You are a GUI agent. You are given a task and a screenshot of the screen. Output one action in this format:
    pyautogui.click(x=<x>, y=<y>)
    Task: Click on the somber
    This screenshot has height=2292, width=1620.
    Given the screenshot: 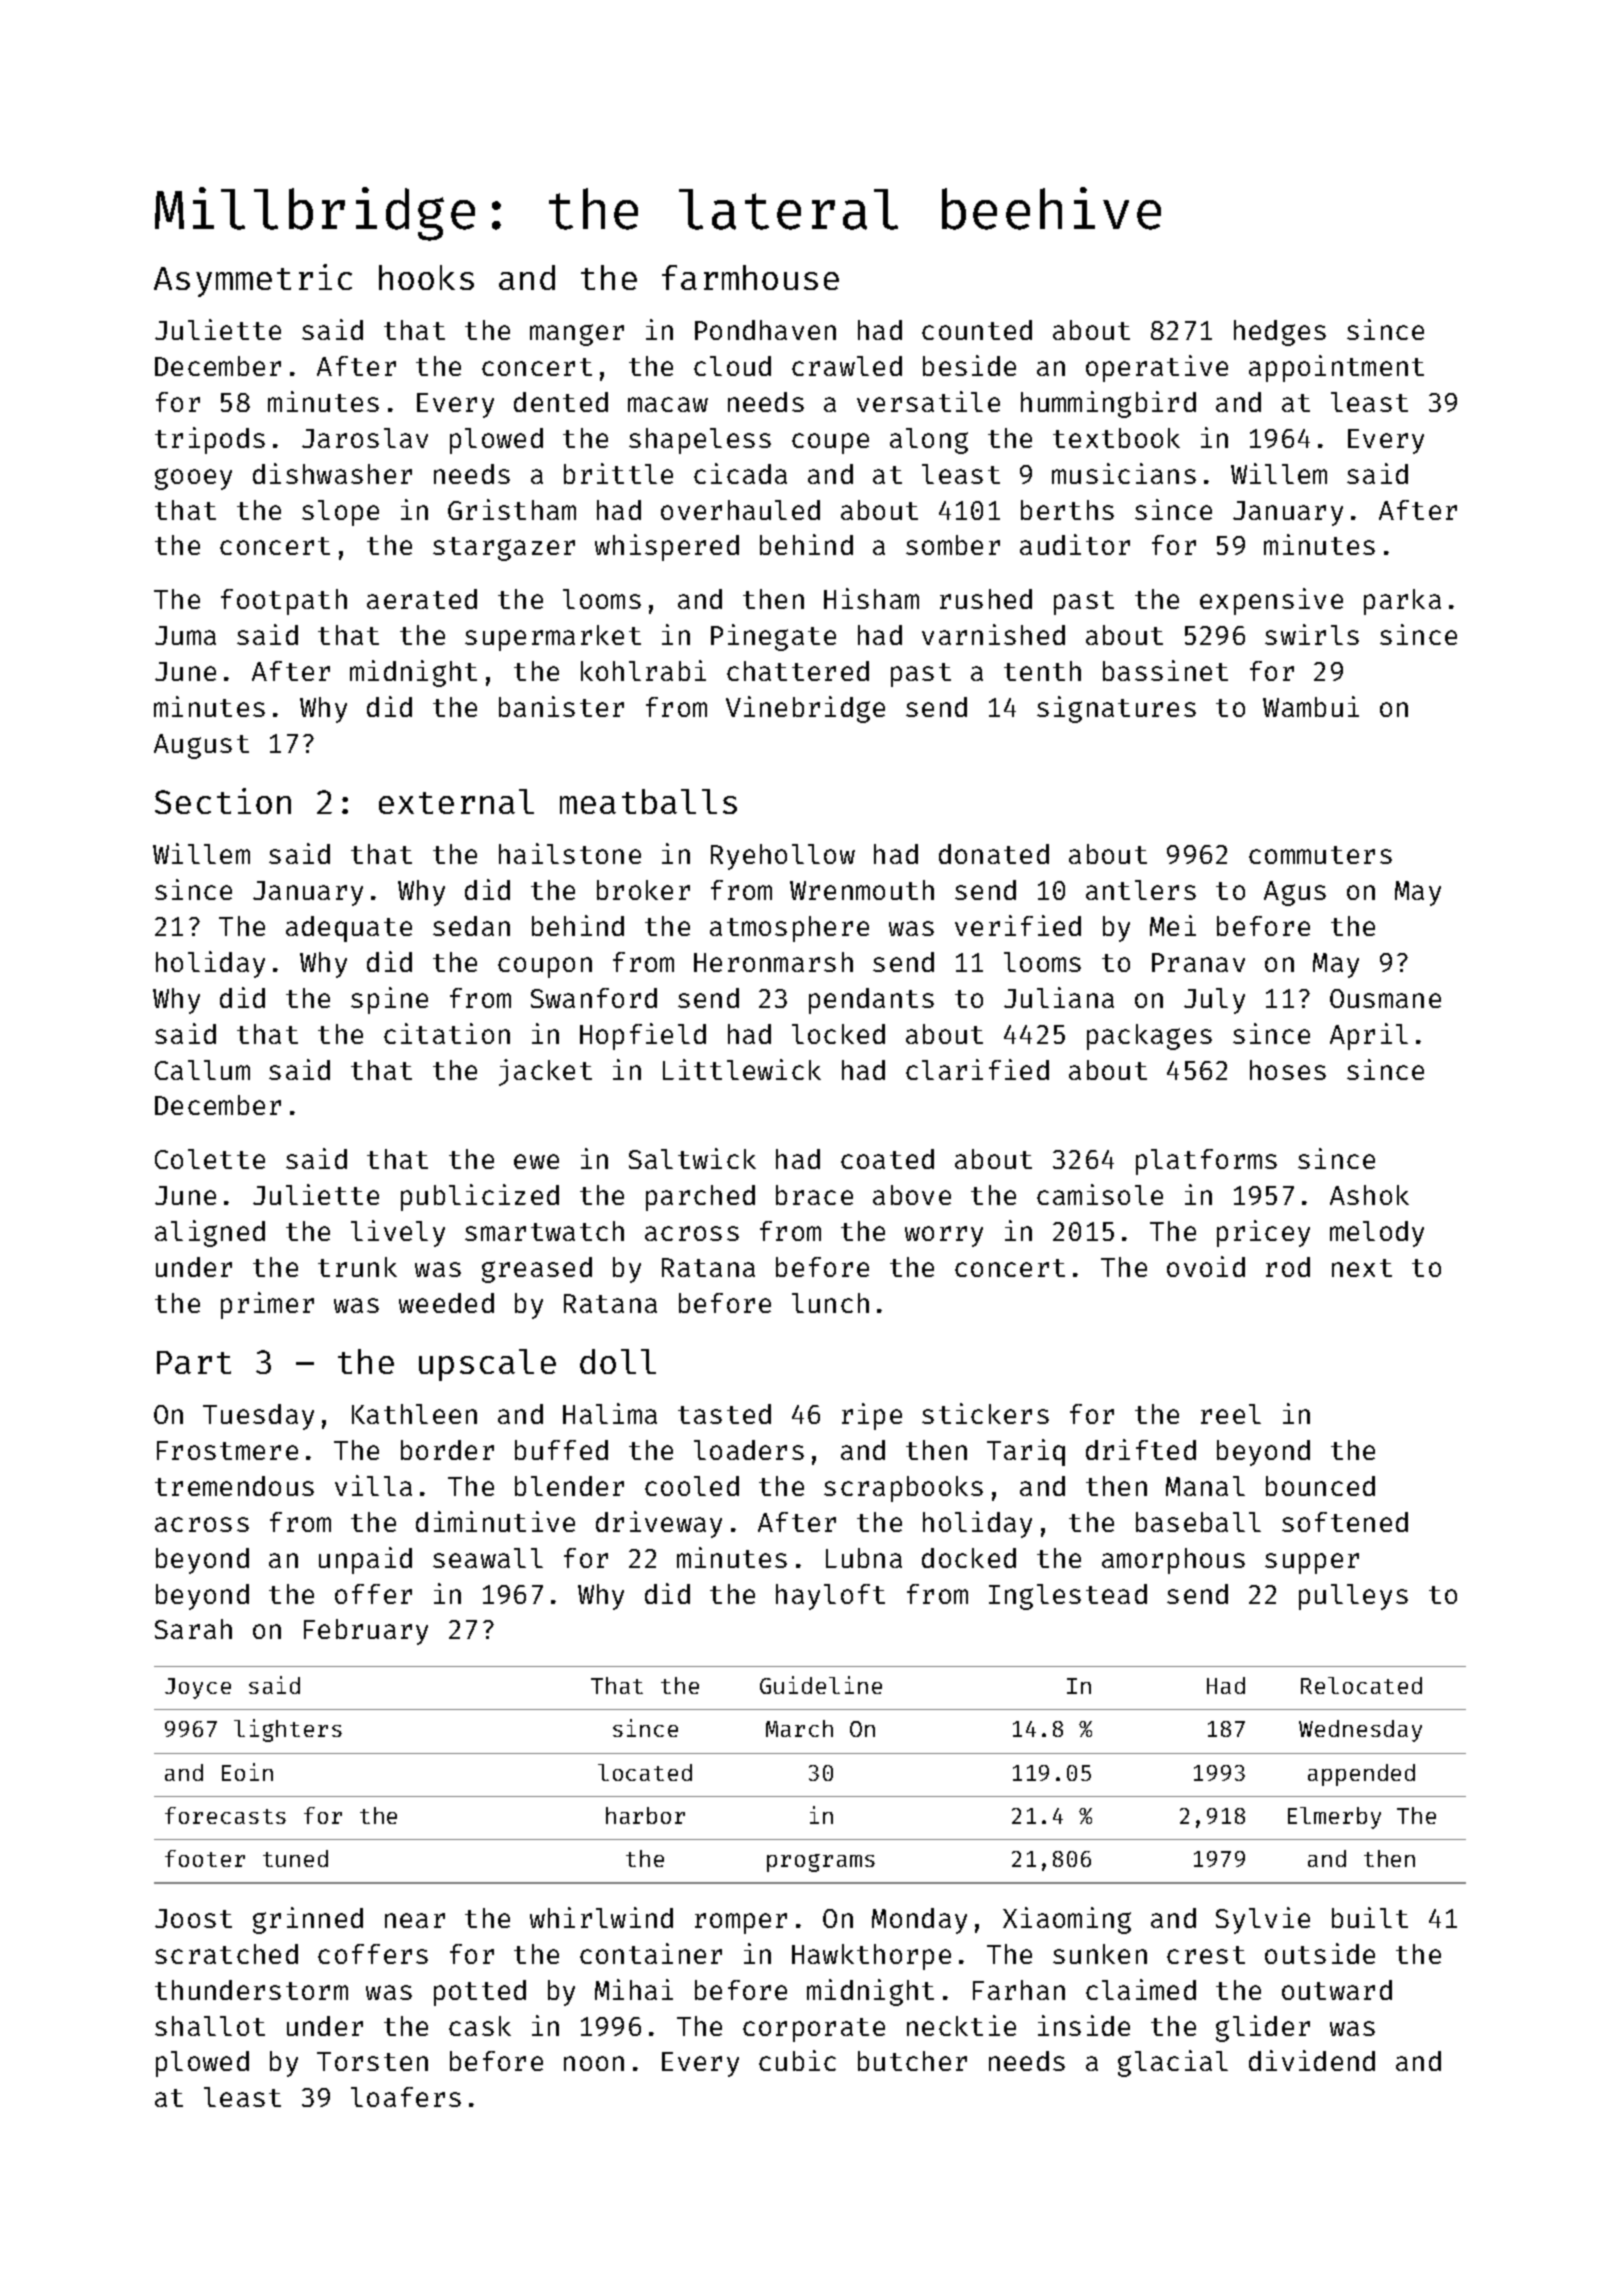 What is the action you would take?
    pyautogui.click(x=953, y=545)
